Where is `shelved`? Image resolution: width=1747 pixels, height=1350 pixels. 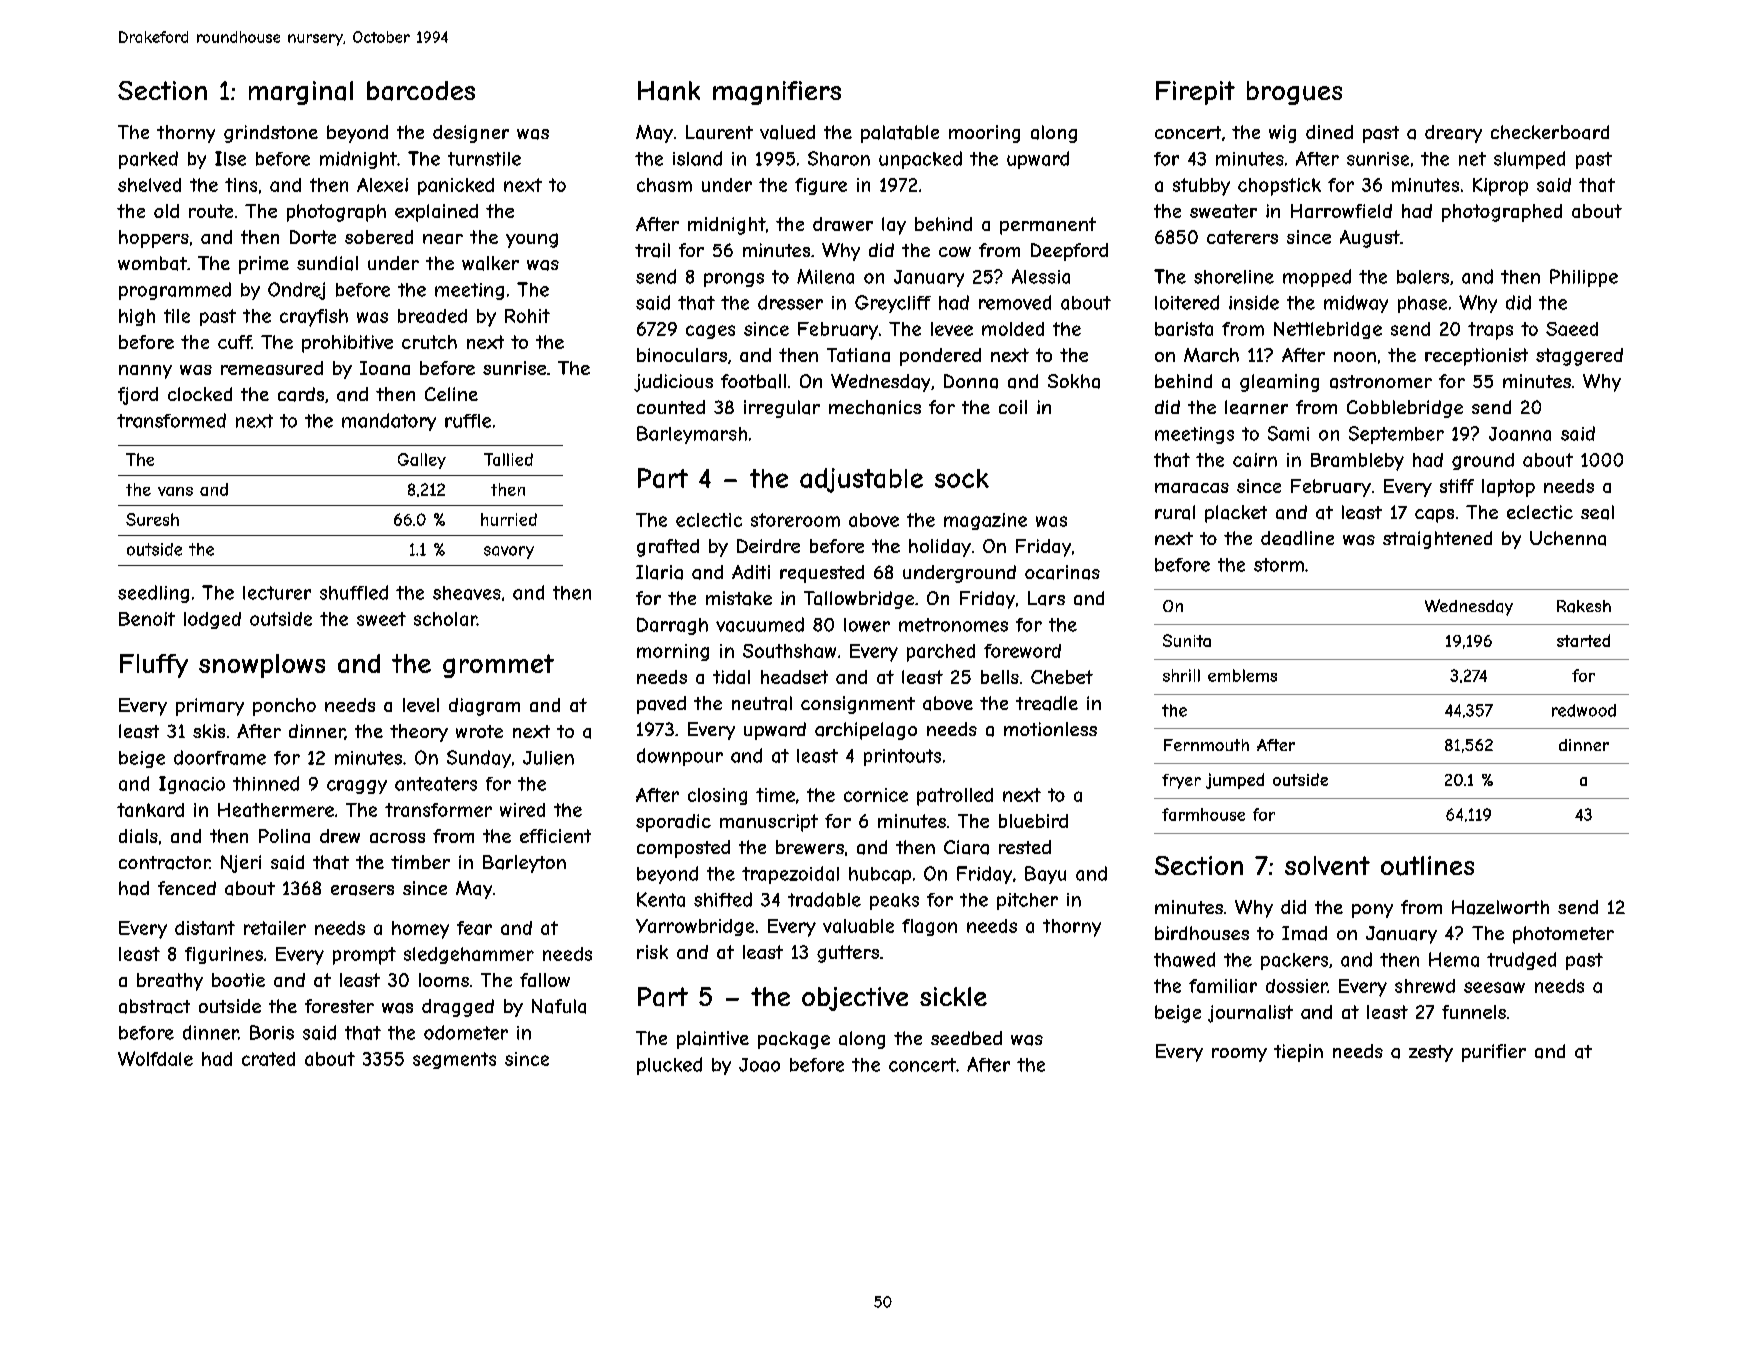
shelved is located at coordinates (149, 185).
